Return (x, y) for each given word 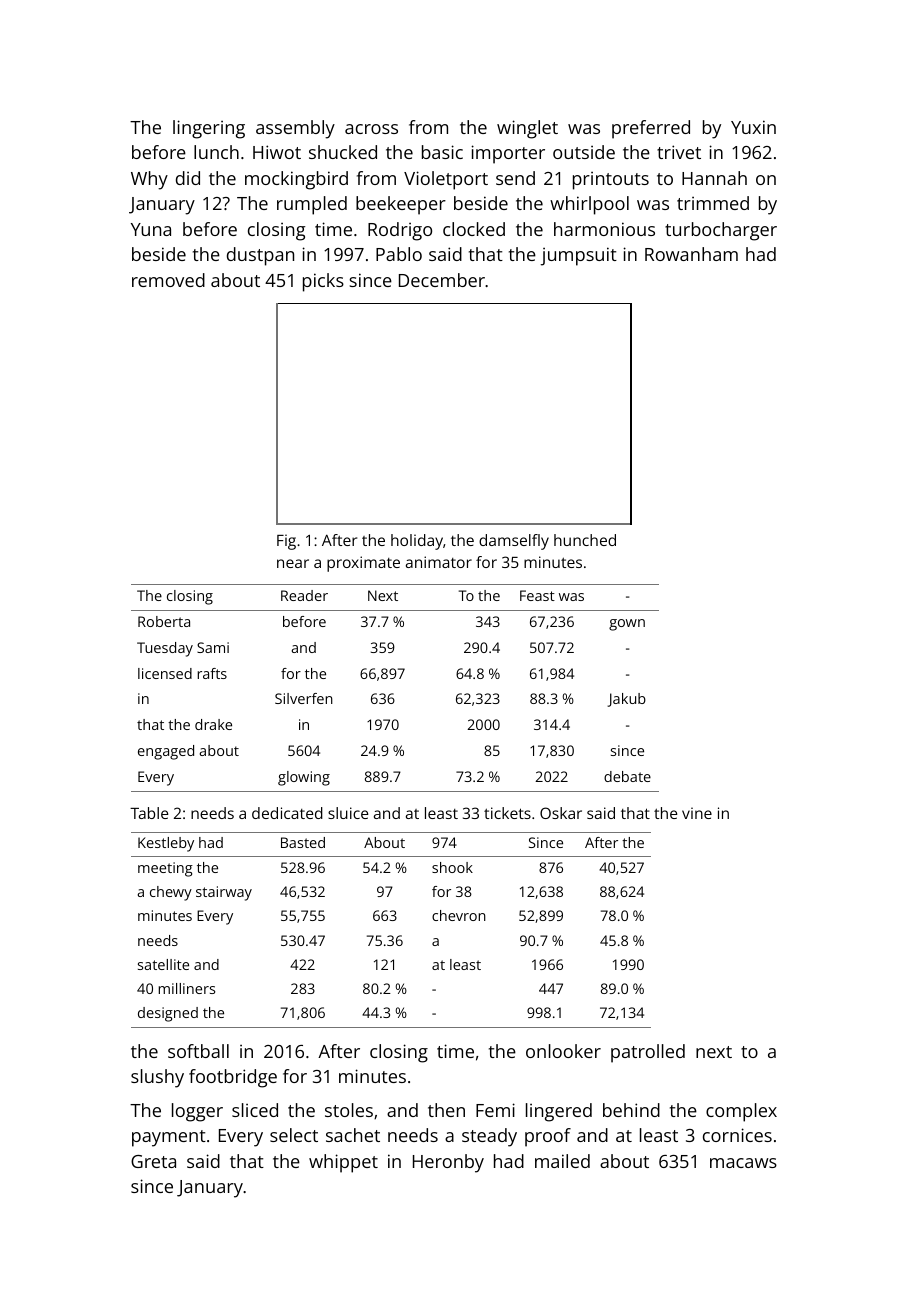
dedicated (287, 813)
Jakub (626, 700)
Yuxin (753, 127)
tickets (507, 813)
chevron (459, 915)
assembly (295, 129)
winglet (527, 129)
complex (741, 1112)
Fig (286, 542)
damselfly (514, 542)
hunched (585, 540)
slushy (157, 1078)
